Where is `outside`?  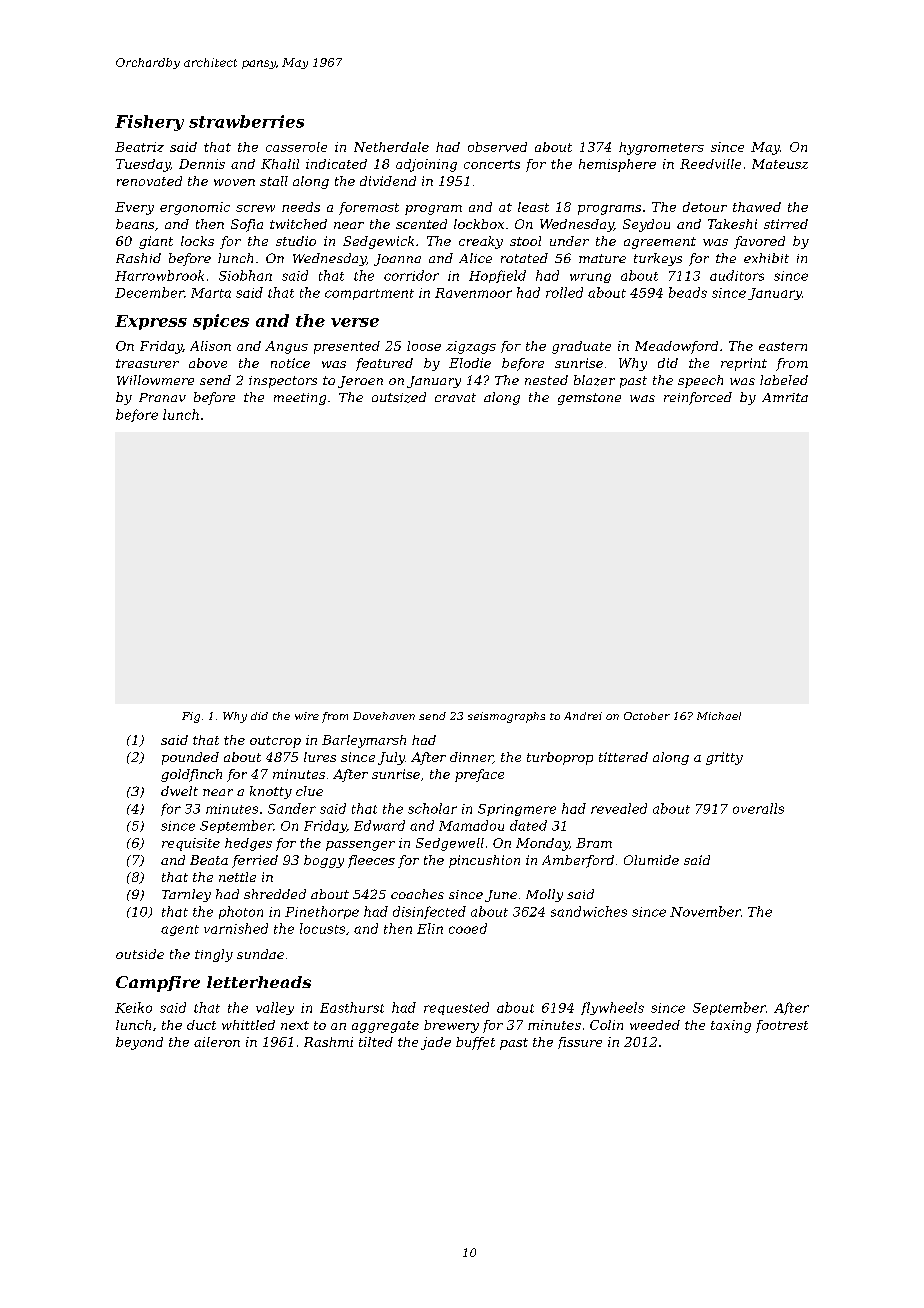 outside is located at coordinates (140, 954).
